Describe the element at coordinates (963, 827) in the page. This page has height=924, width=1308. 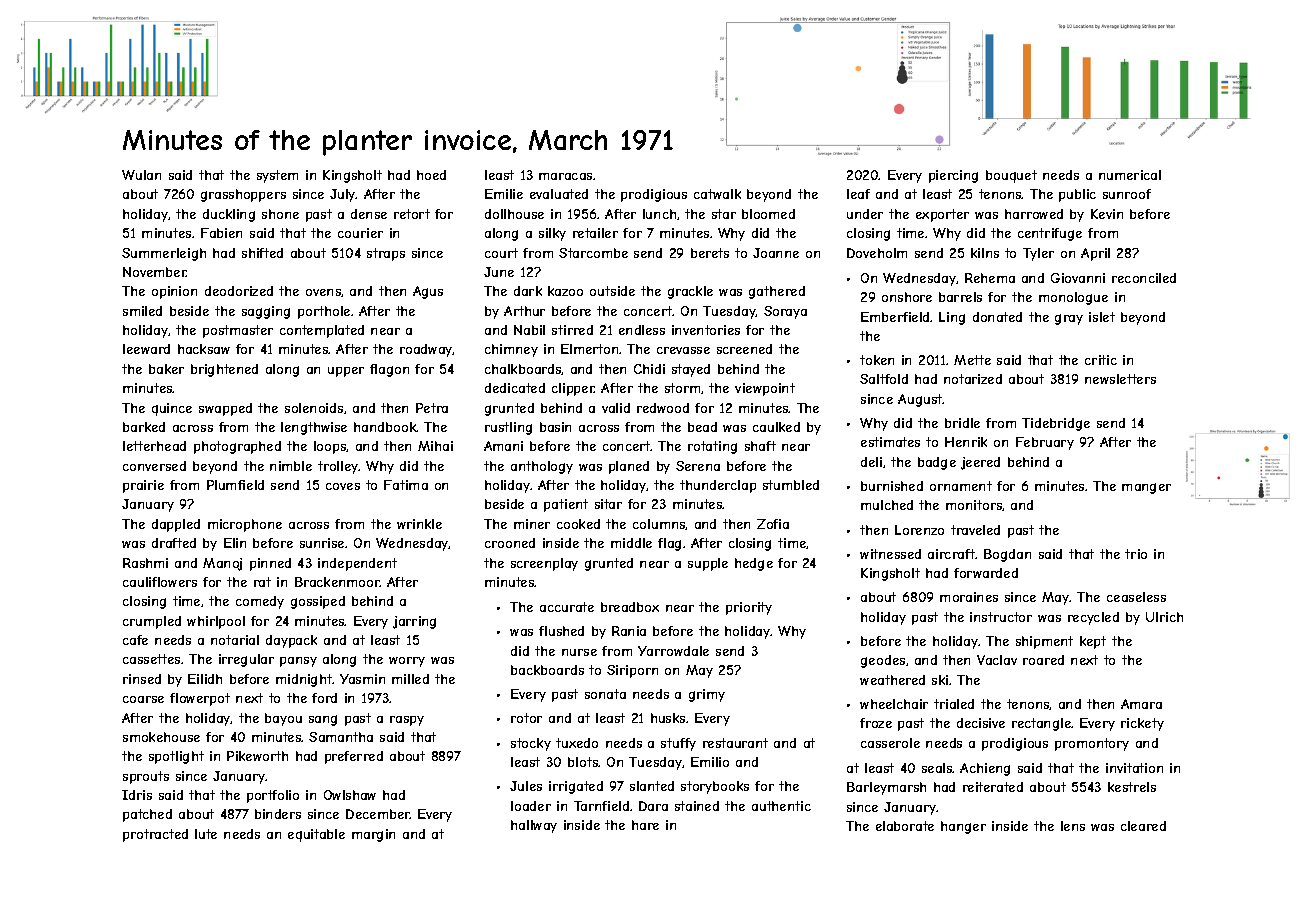
I see `hanger` at that location.
